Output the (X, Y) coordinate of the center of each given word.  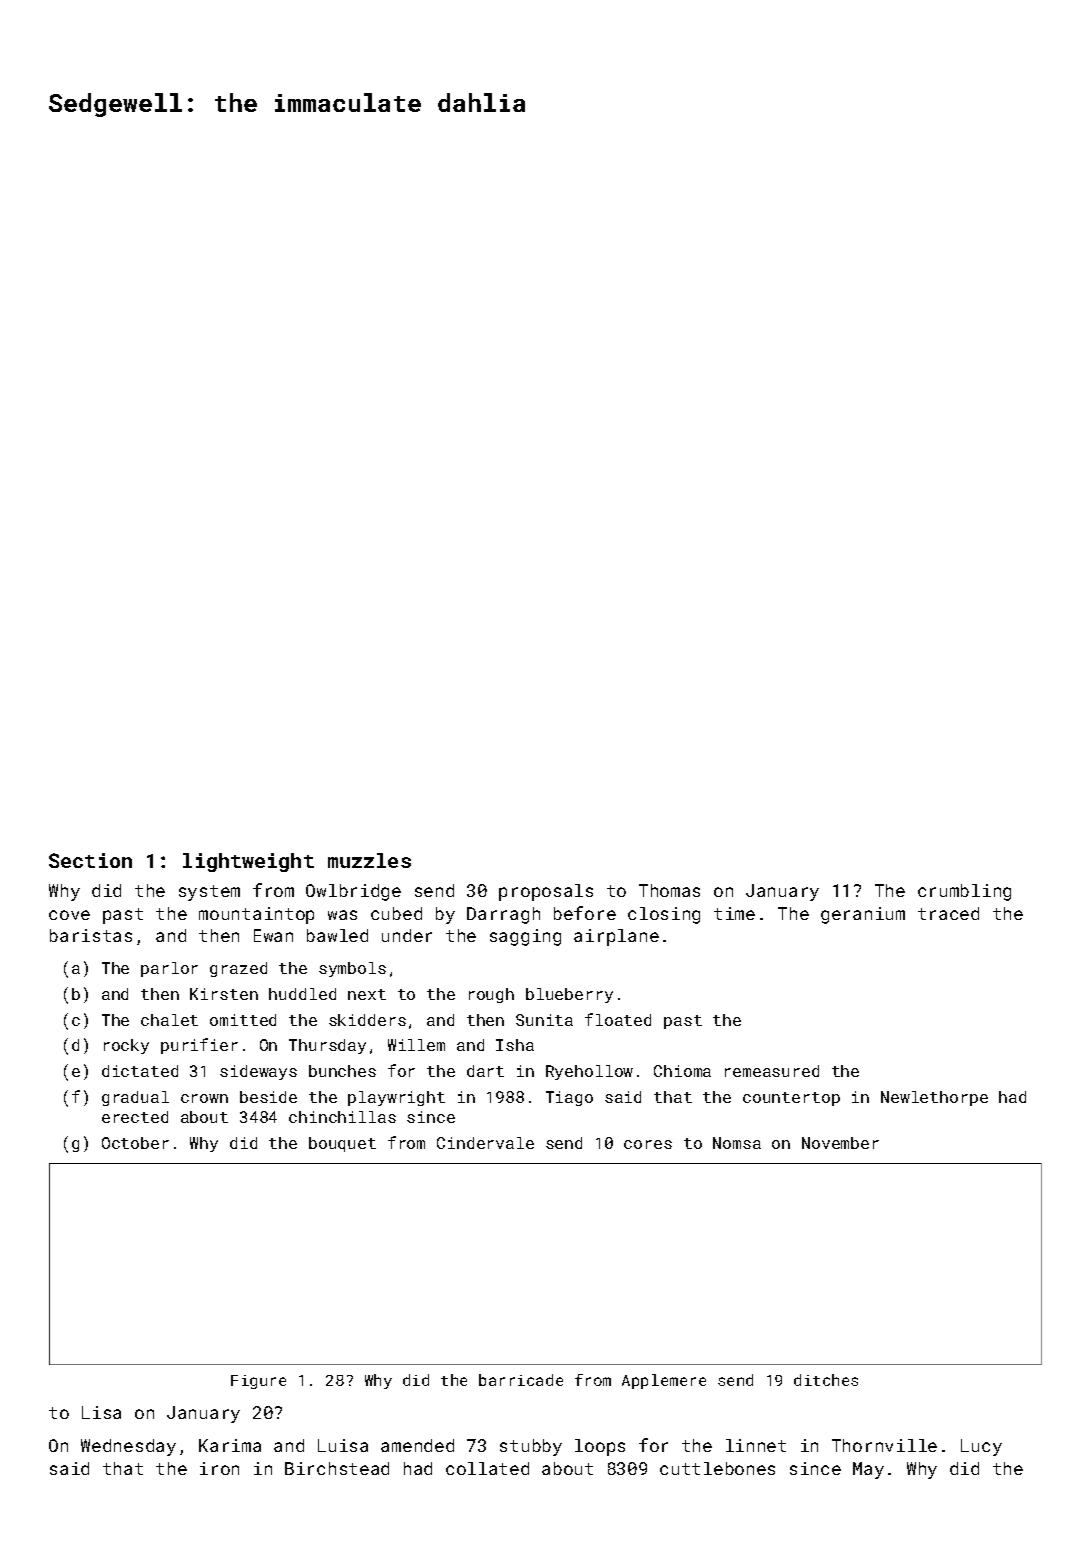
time (734, 913)
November (840, 1143)
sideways (258, 1072)
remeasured (772, 1071)
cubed (396, 913)
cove (69, 915)
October (135, 1143)
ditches (826, 1380)
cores (648, 1144)
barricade (521, 1380)
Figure (258, 1382)
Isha (515, 1045)
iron (219, 1468)
